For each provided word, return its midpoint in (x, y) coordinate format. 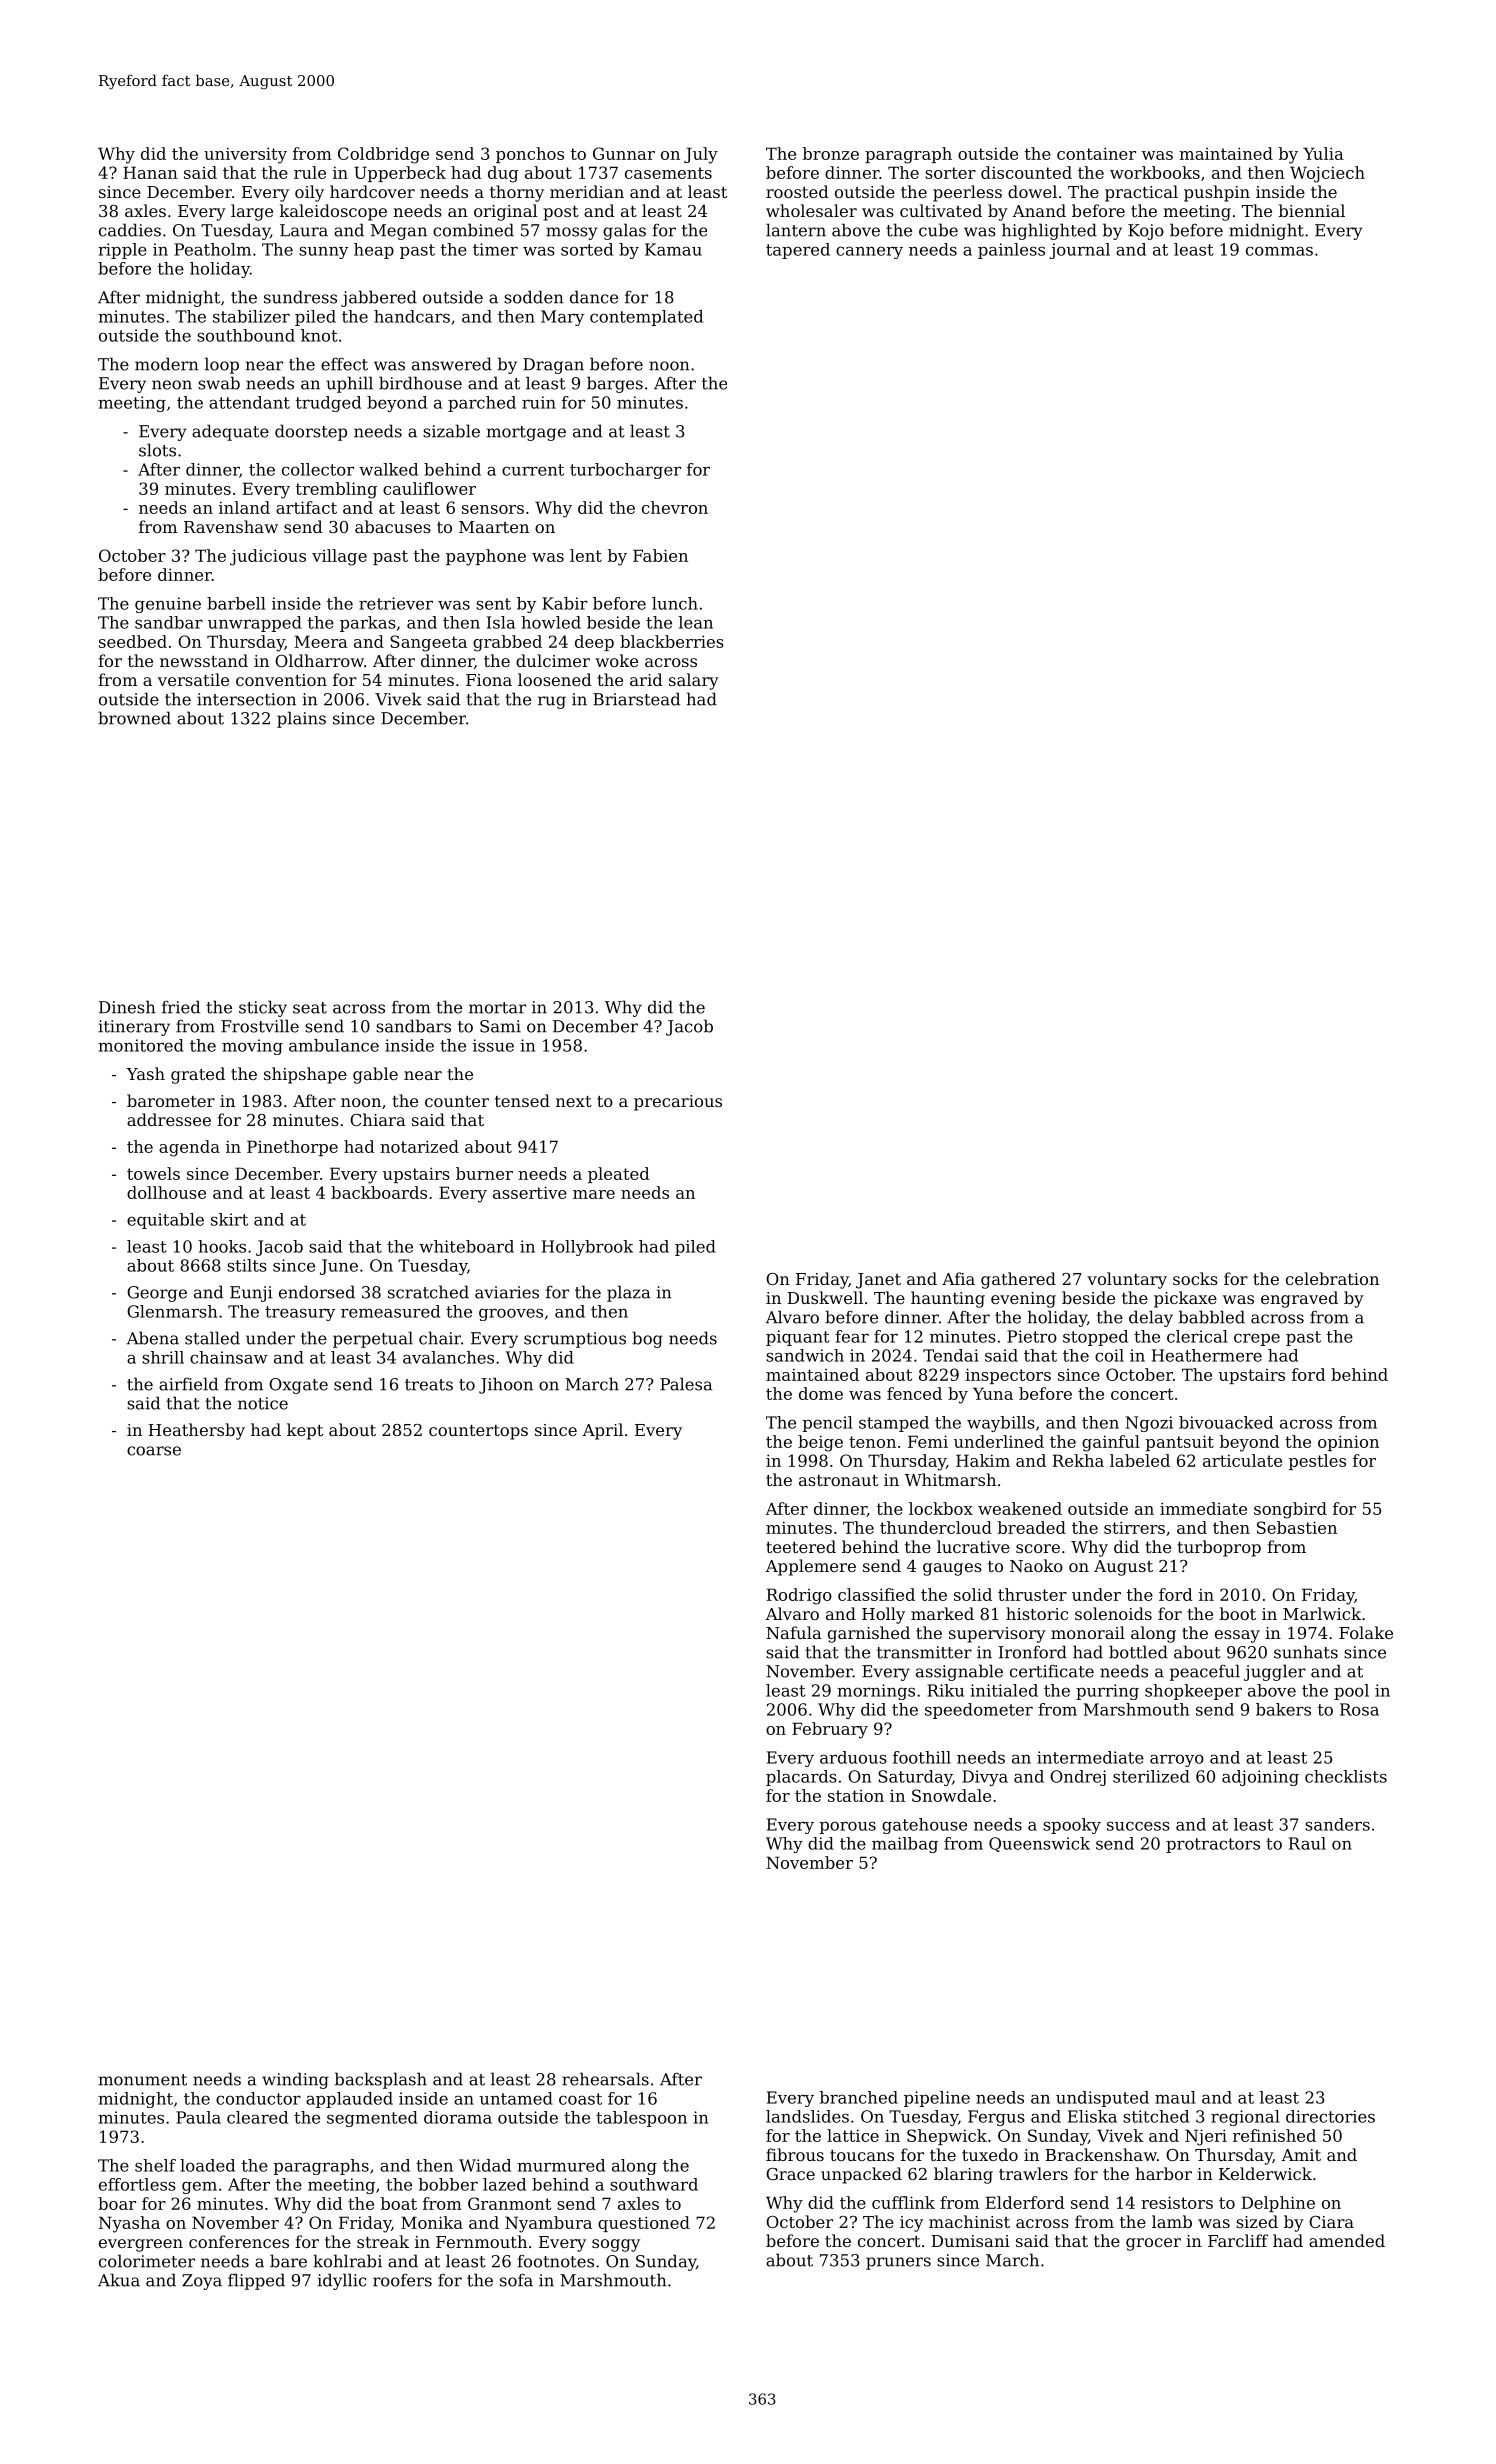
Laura (304, 230)
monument (143, 2080)
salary (694, 681)
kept (305, 1431)
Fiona (489, 680)
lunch (675, 603)
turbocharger (625, 471)
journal (1079, 251)
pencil (828, 1424)
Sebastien (1297, 1527)
